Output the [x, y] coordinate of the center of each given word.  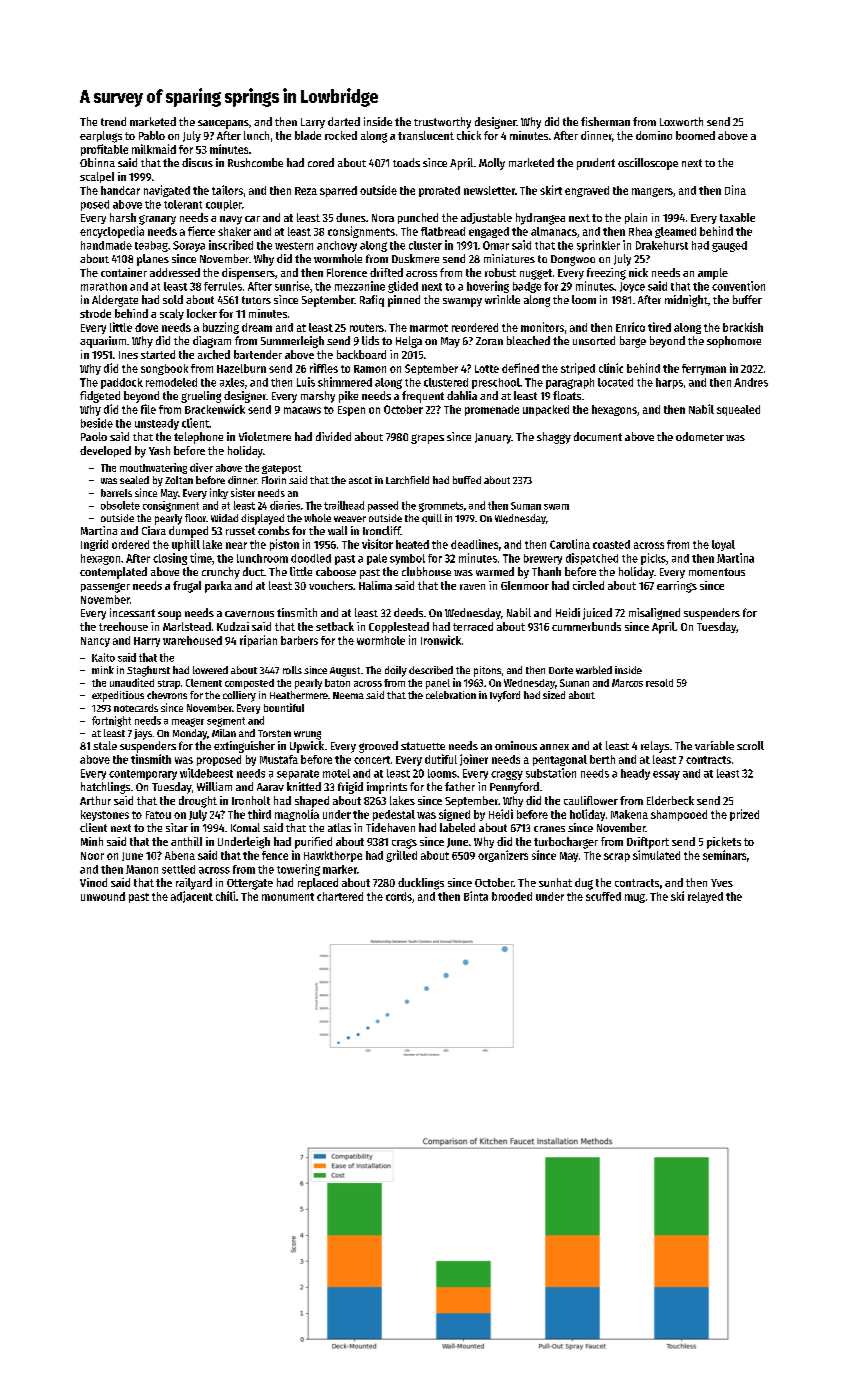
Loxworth [681, 121]
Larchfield [407, 480]
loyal [723, 545]
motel [336, 773]
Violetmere [265, 436]
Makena [629, 814]
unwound [103, 896]
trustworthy [442, 123]
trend [113, 121]
